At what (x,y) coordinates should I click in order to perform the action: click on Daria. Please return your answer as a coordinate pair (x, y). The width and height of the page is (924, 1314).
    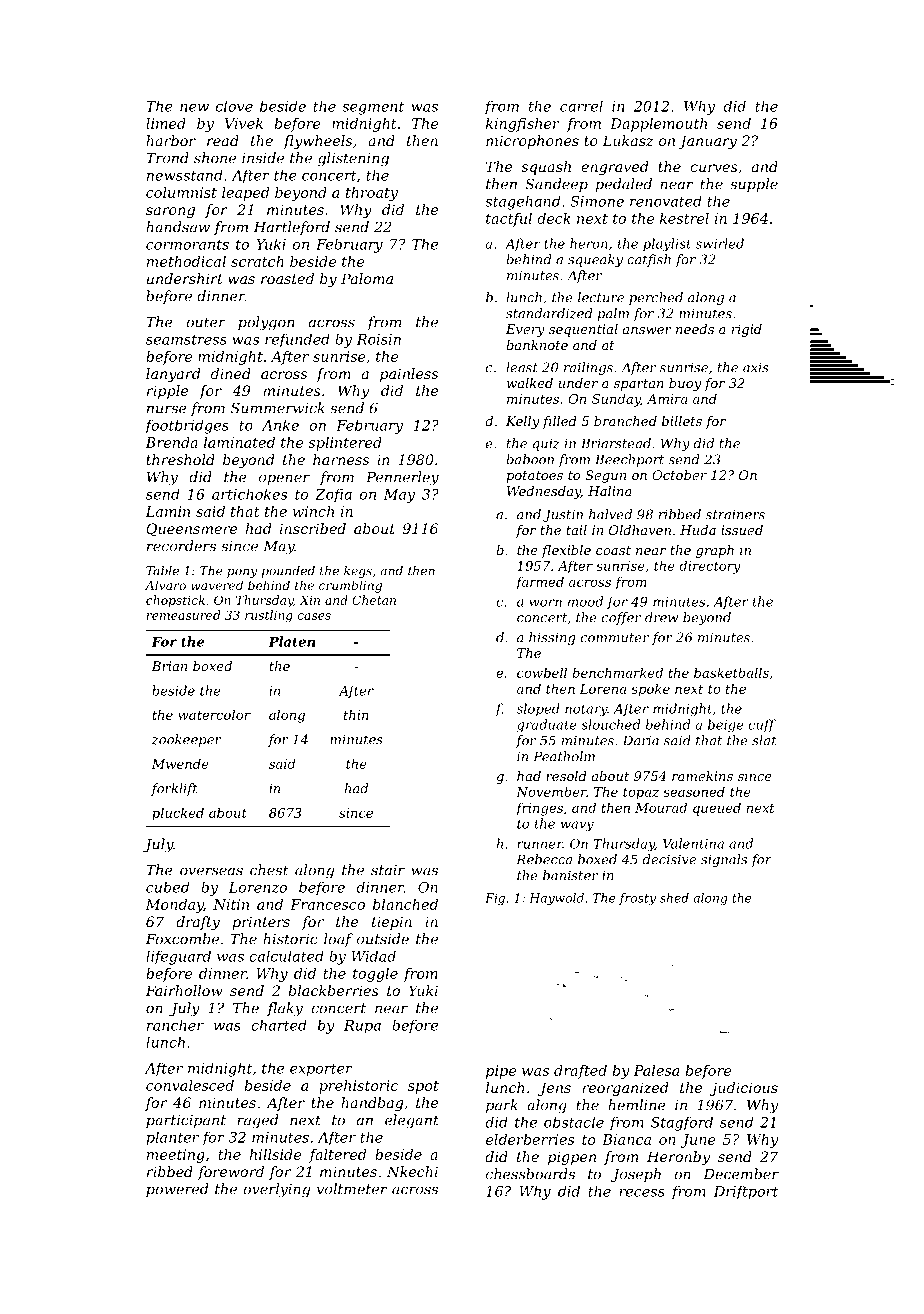
    Looking at the image, I should click on (641, 740).
